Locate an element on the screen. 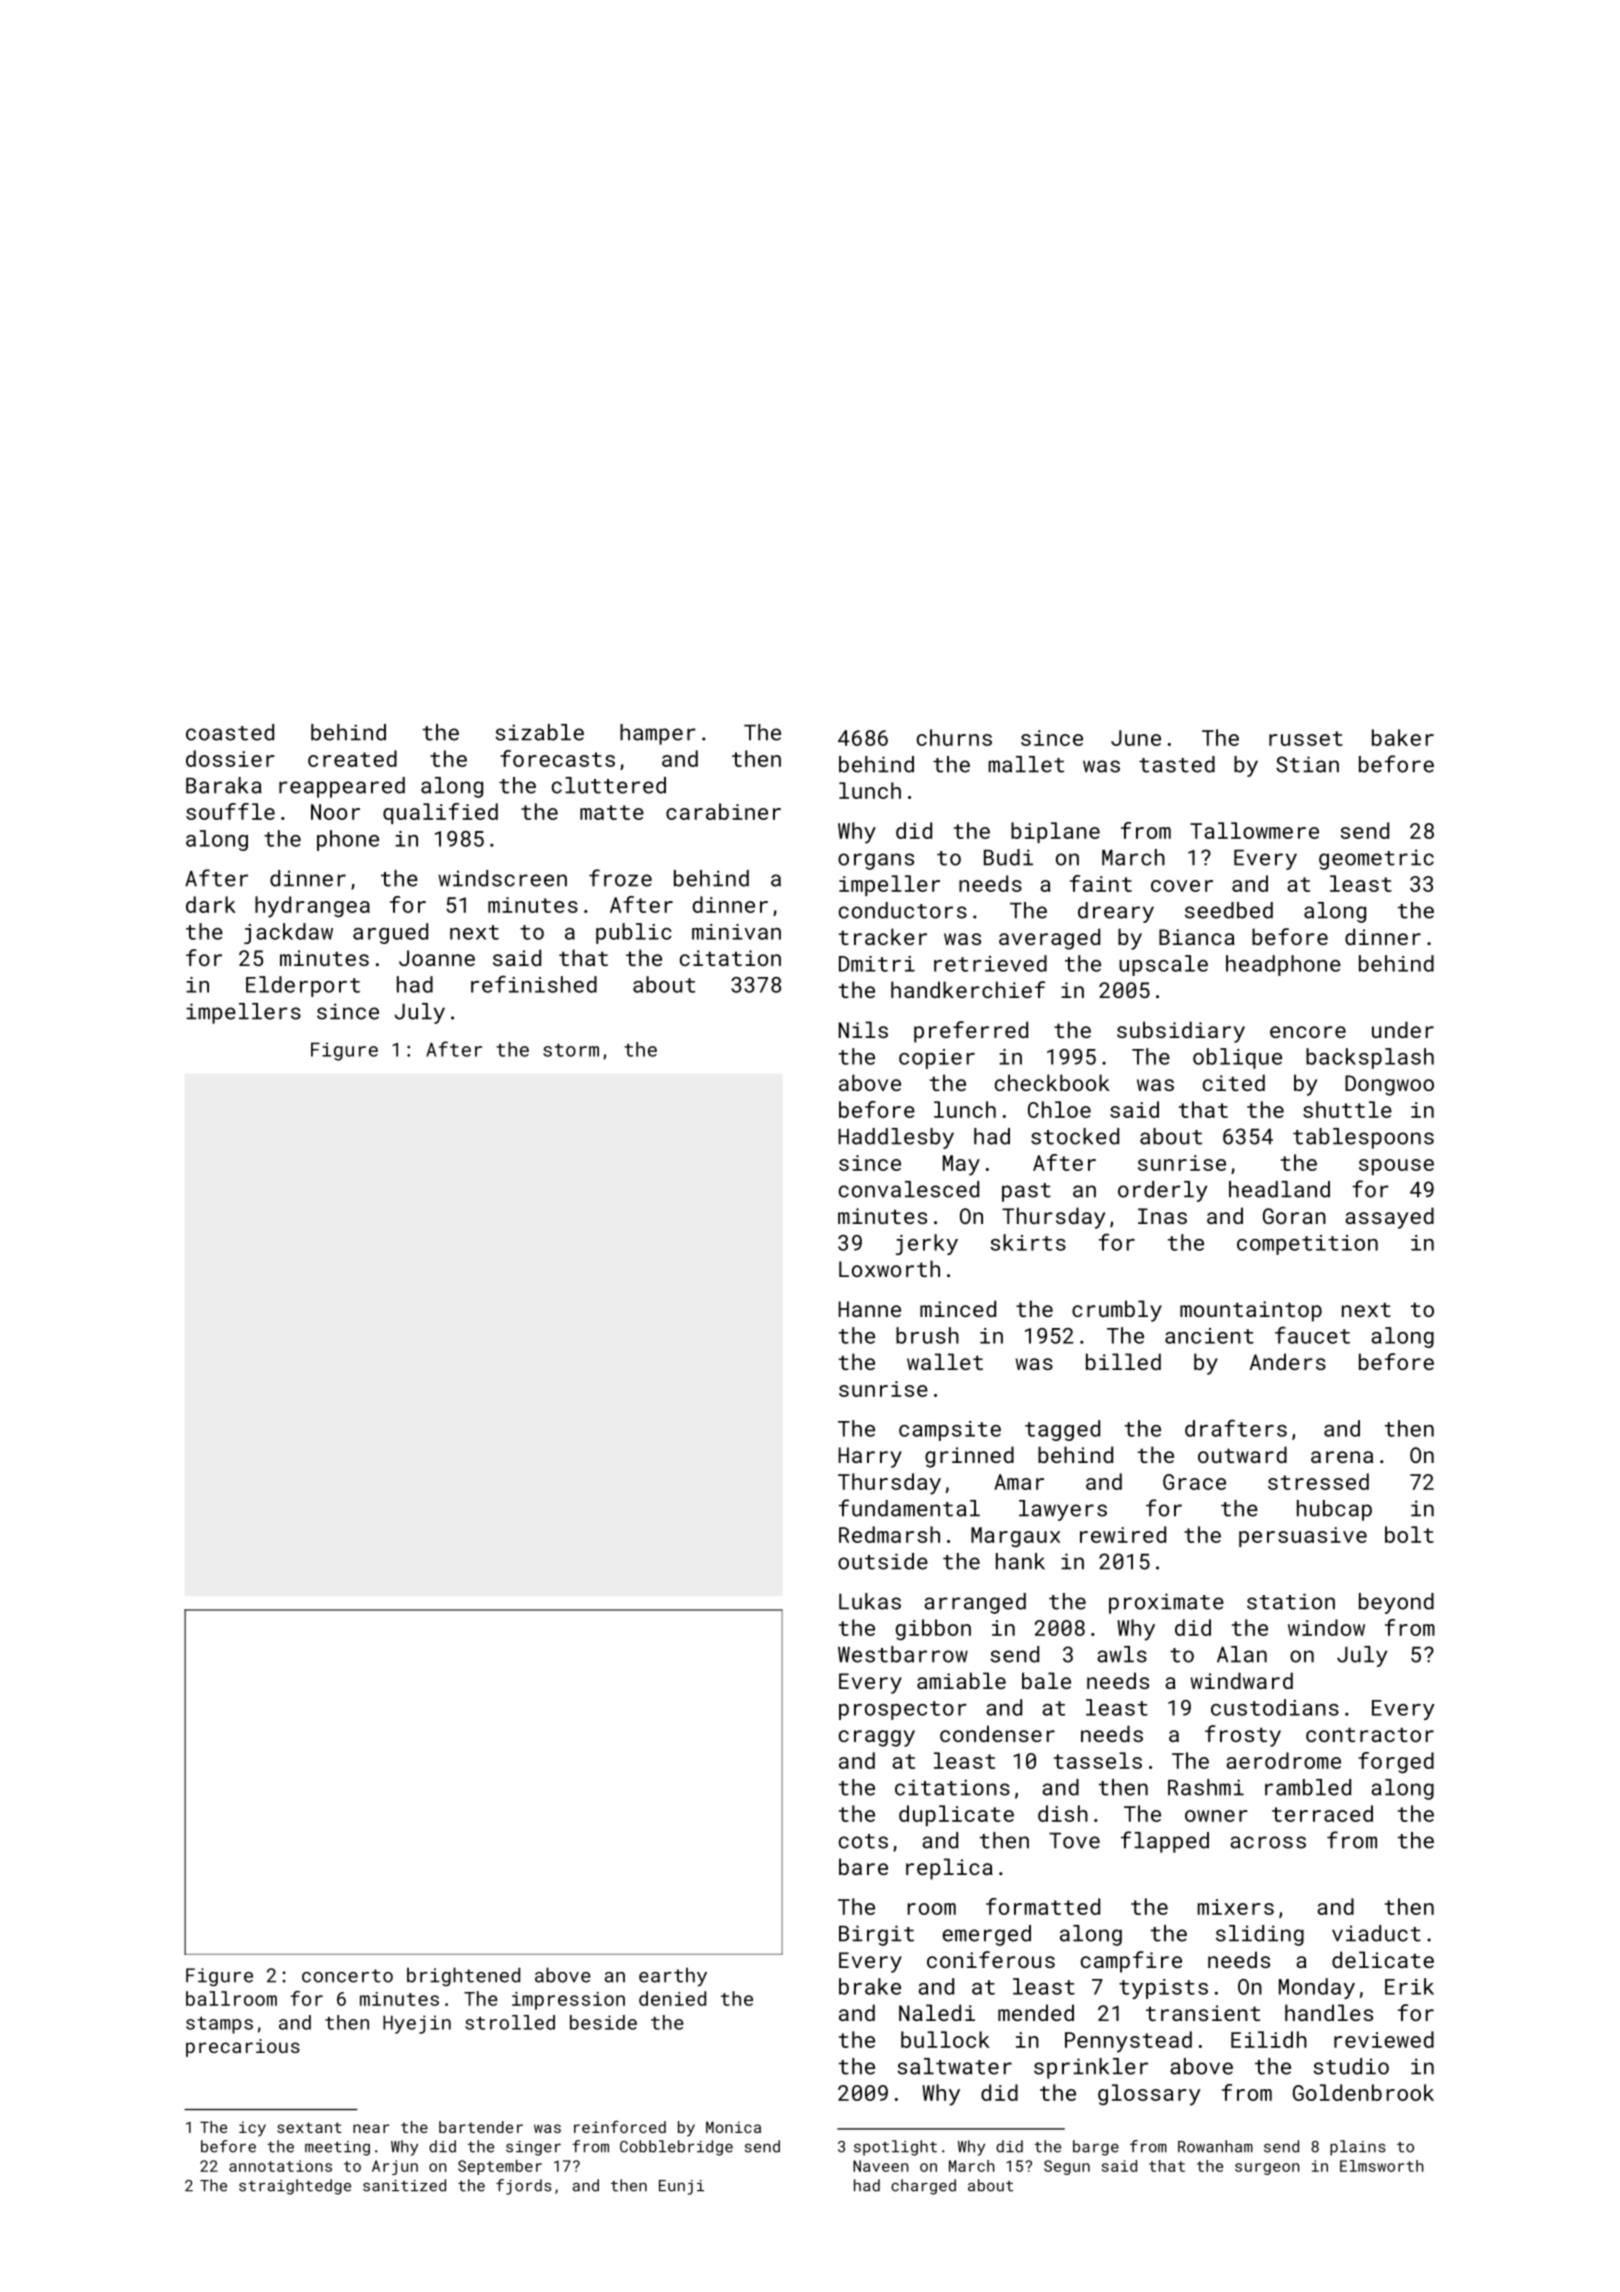  straightedge is located at coordinates (295, 2187).
